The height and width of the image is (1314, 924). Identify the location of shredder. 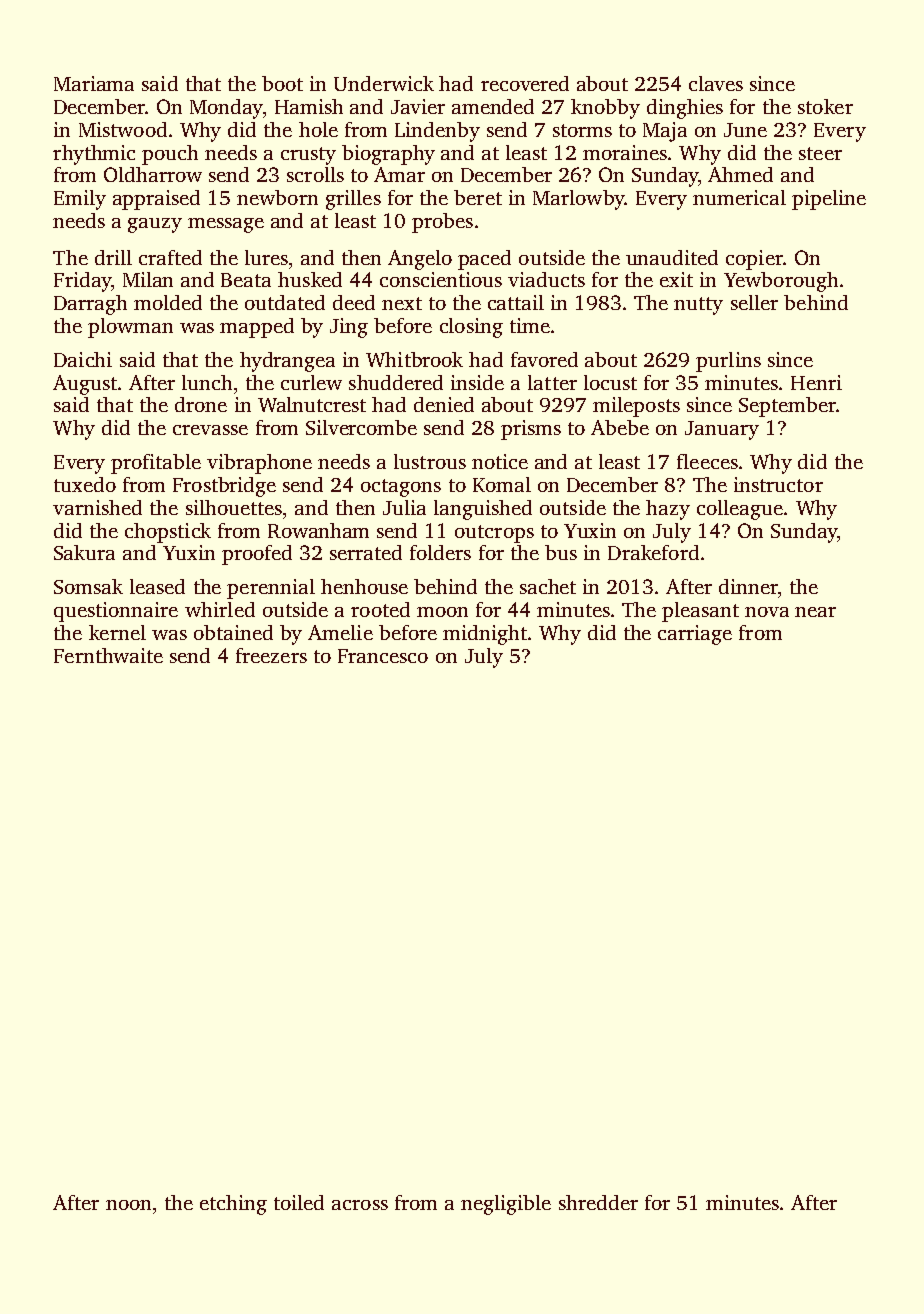
(598, 1202).
